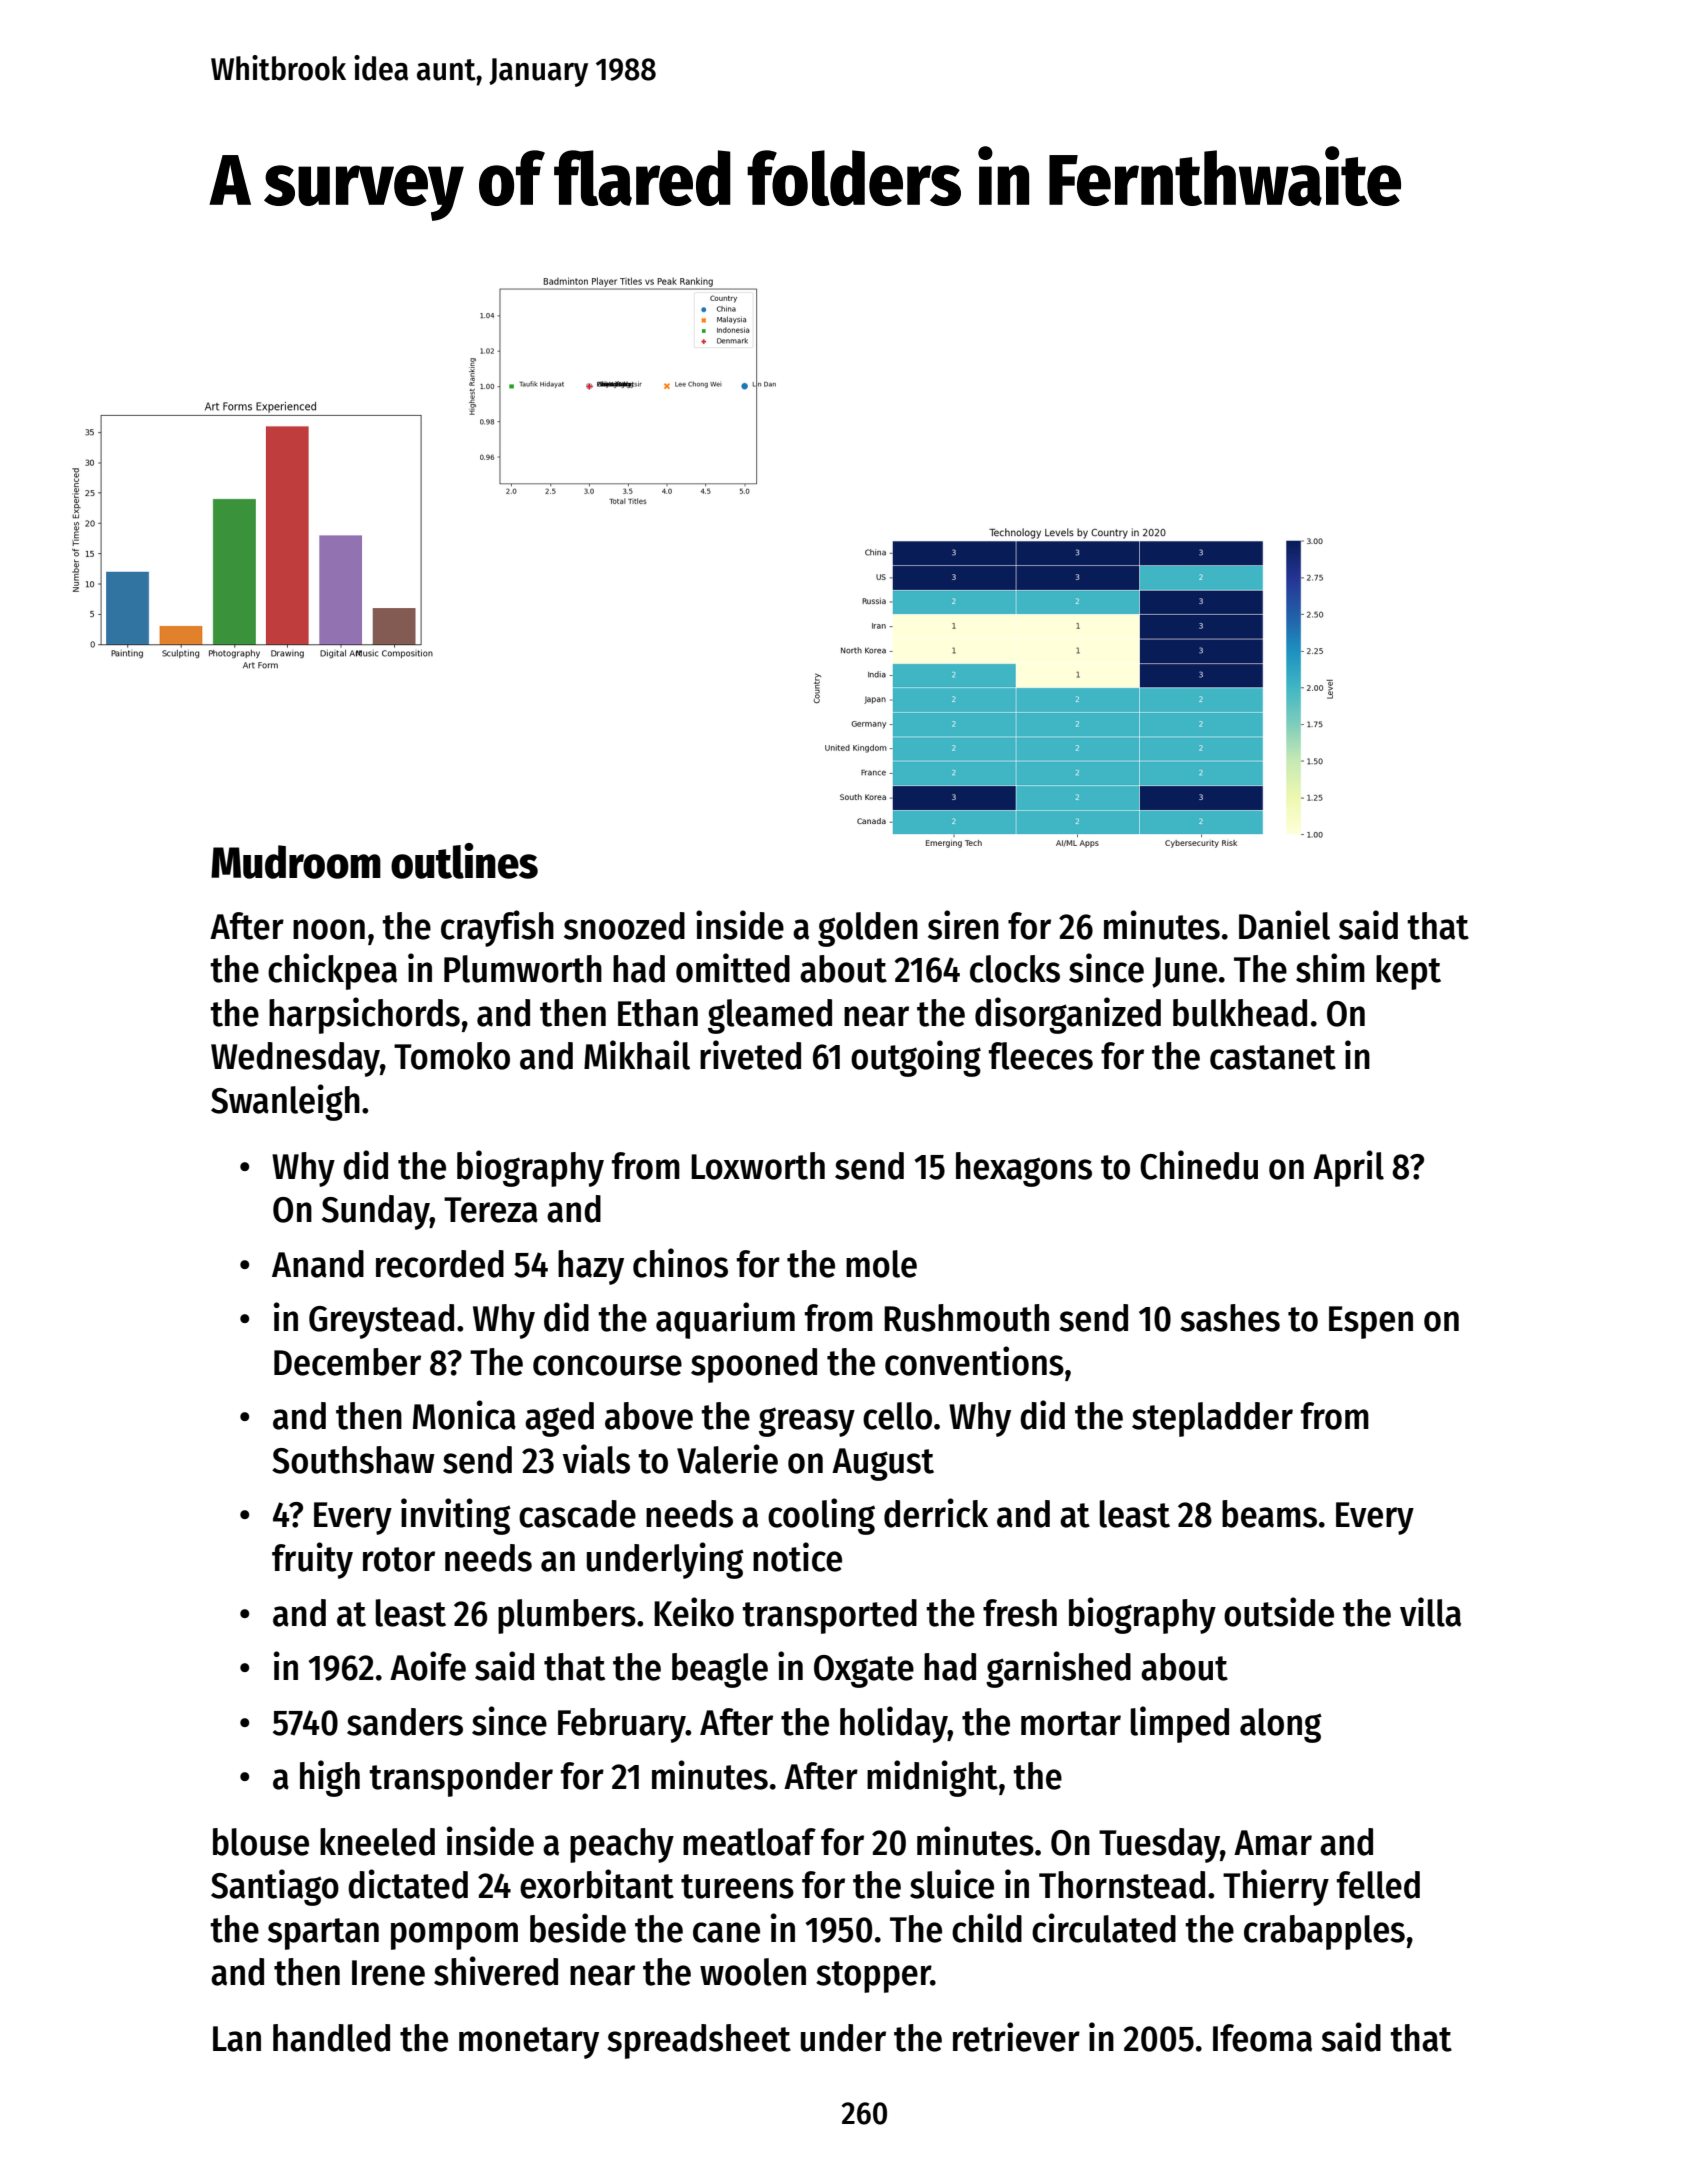 The image size is (1683, 2178). I want to click on noon, so click(329, 929).
